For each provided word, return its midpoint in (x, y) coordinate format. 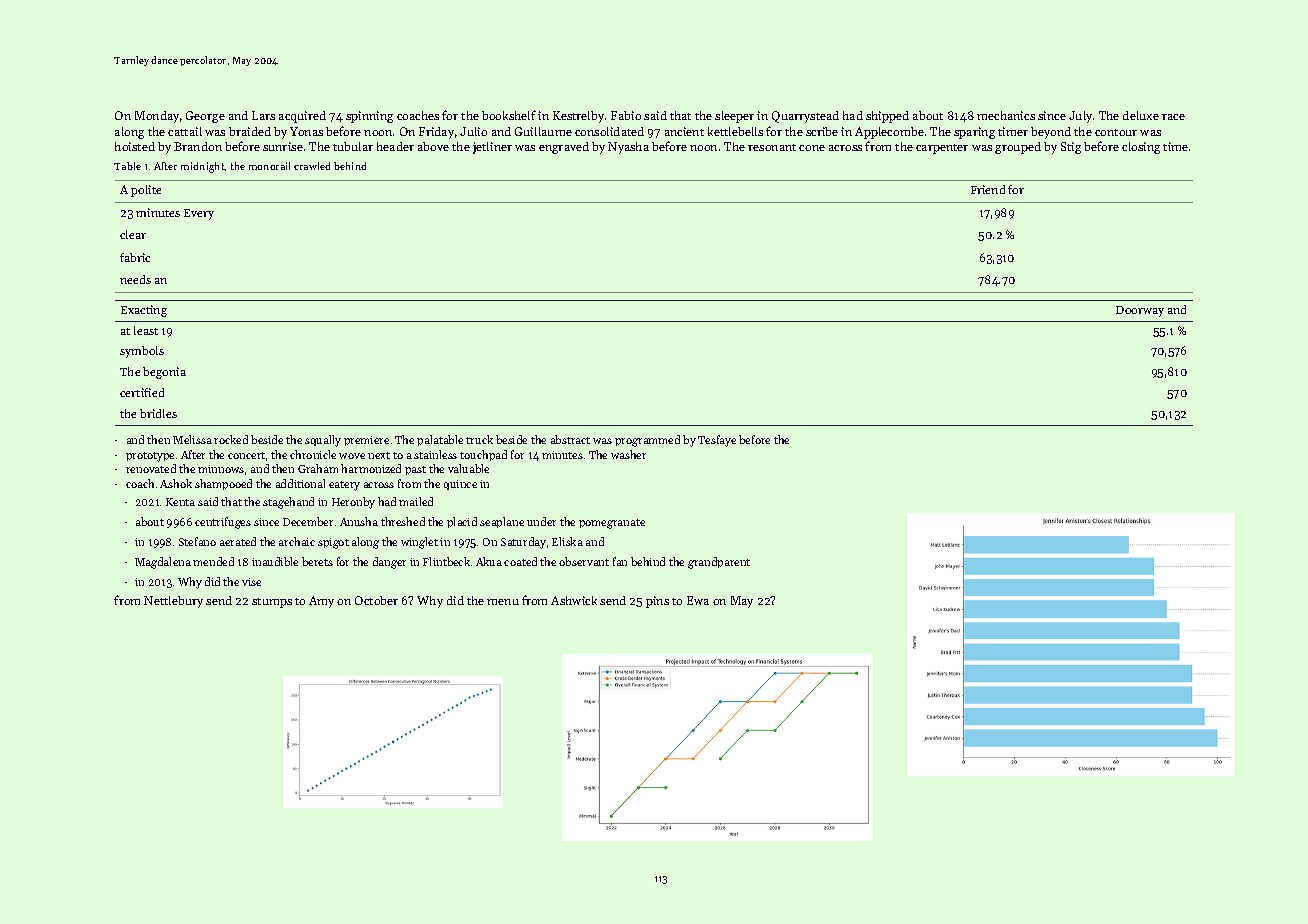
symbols (142, 352)
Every (199, 214)
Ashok (176, 483)
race (1173, 117)
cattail (185, 131)
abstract (570, 439)
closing (1141, 148)
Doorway (1140, 311)
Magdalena (163, 563)
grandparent (719, 563)
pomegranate (612, 524)
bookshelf (509, 115)
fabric (135, 257)
